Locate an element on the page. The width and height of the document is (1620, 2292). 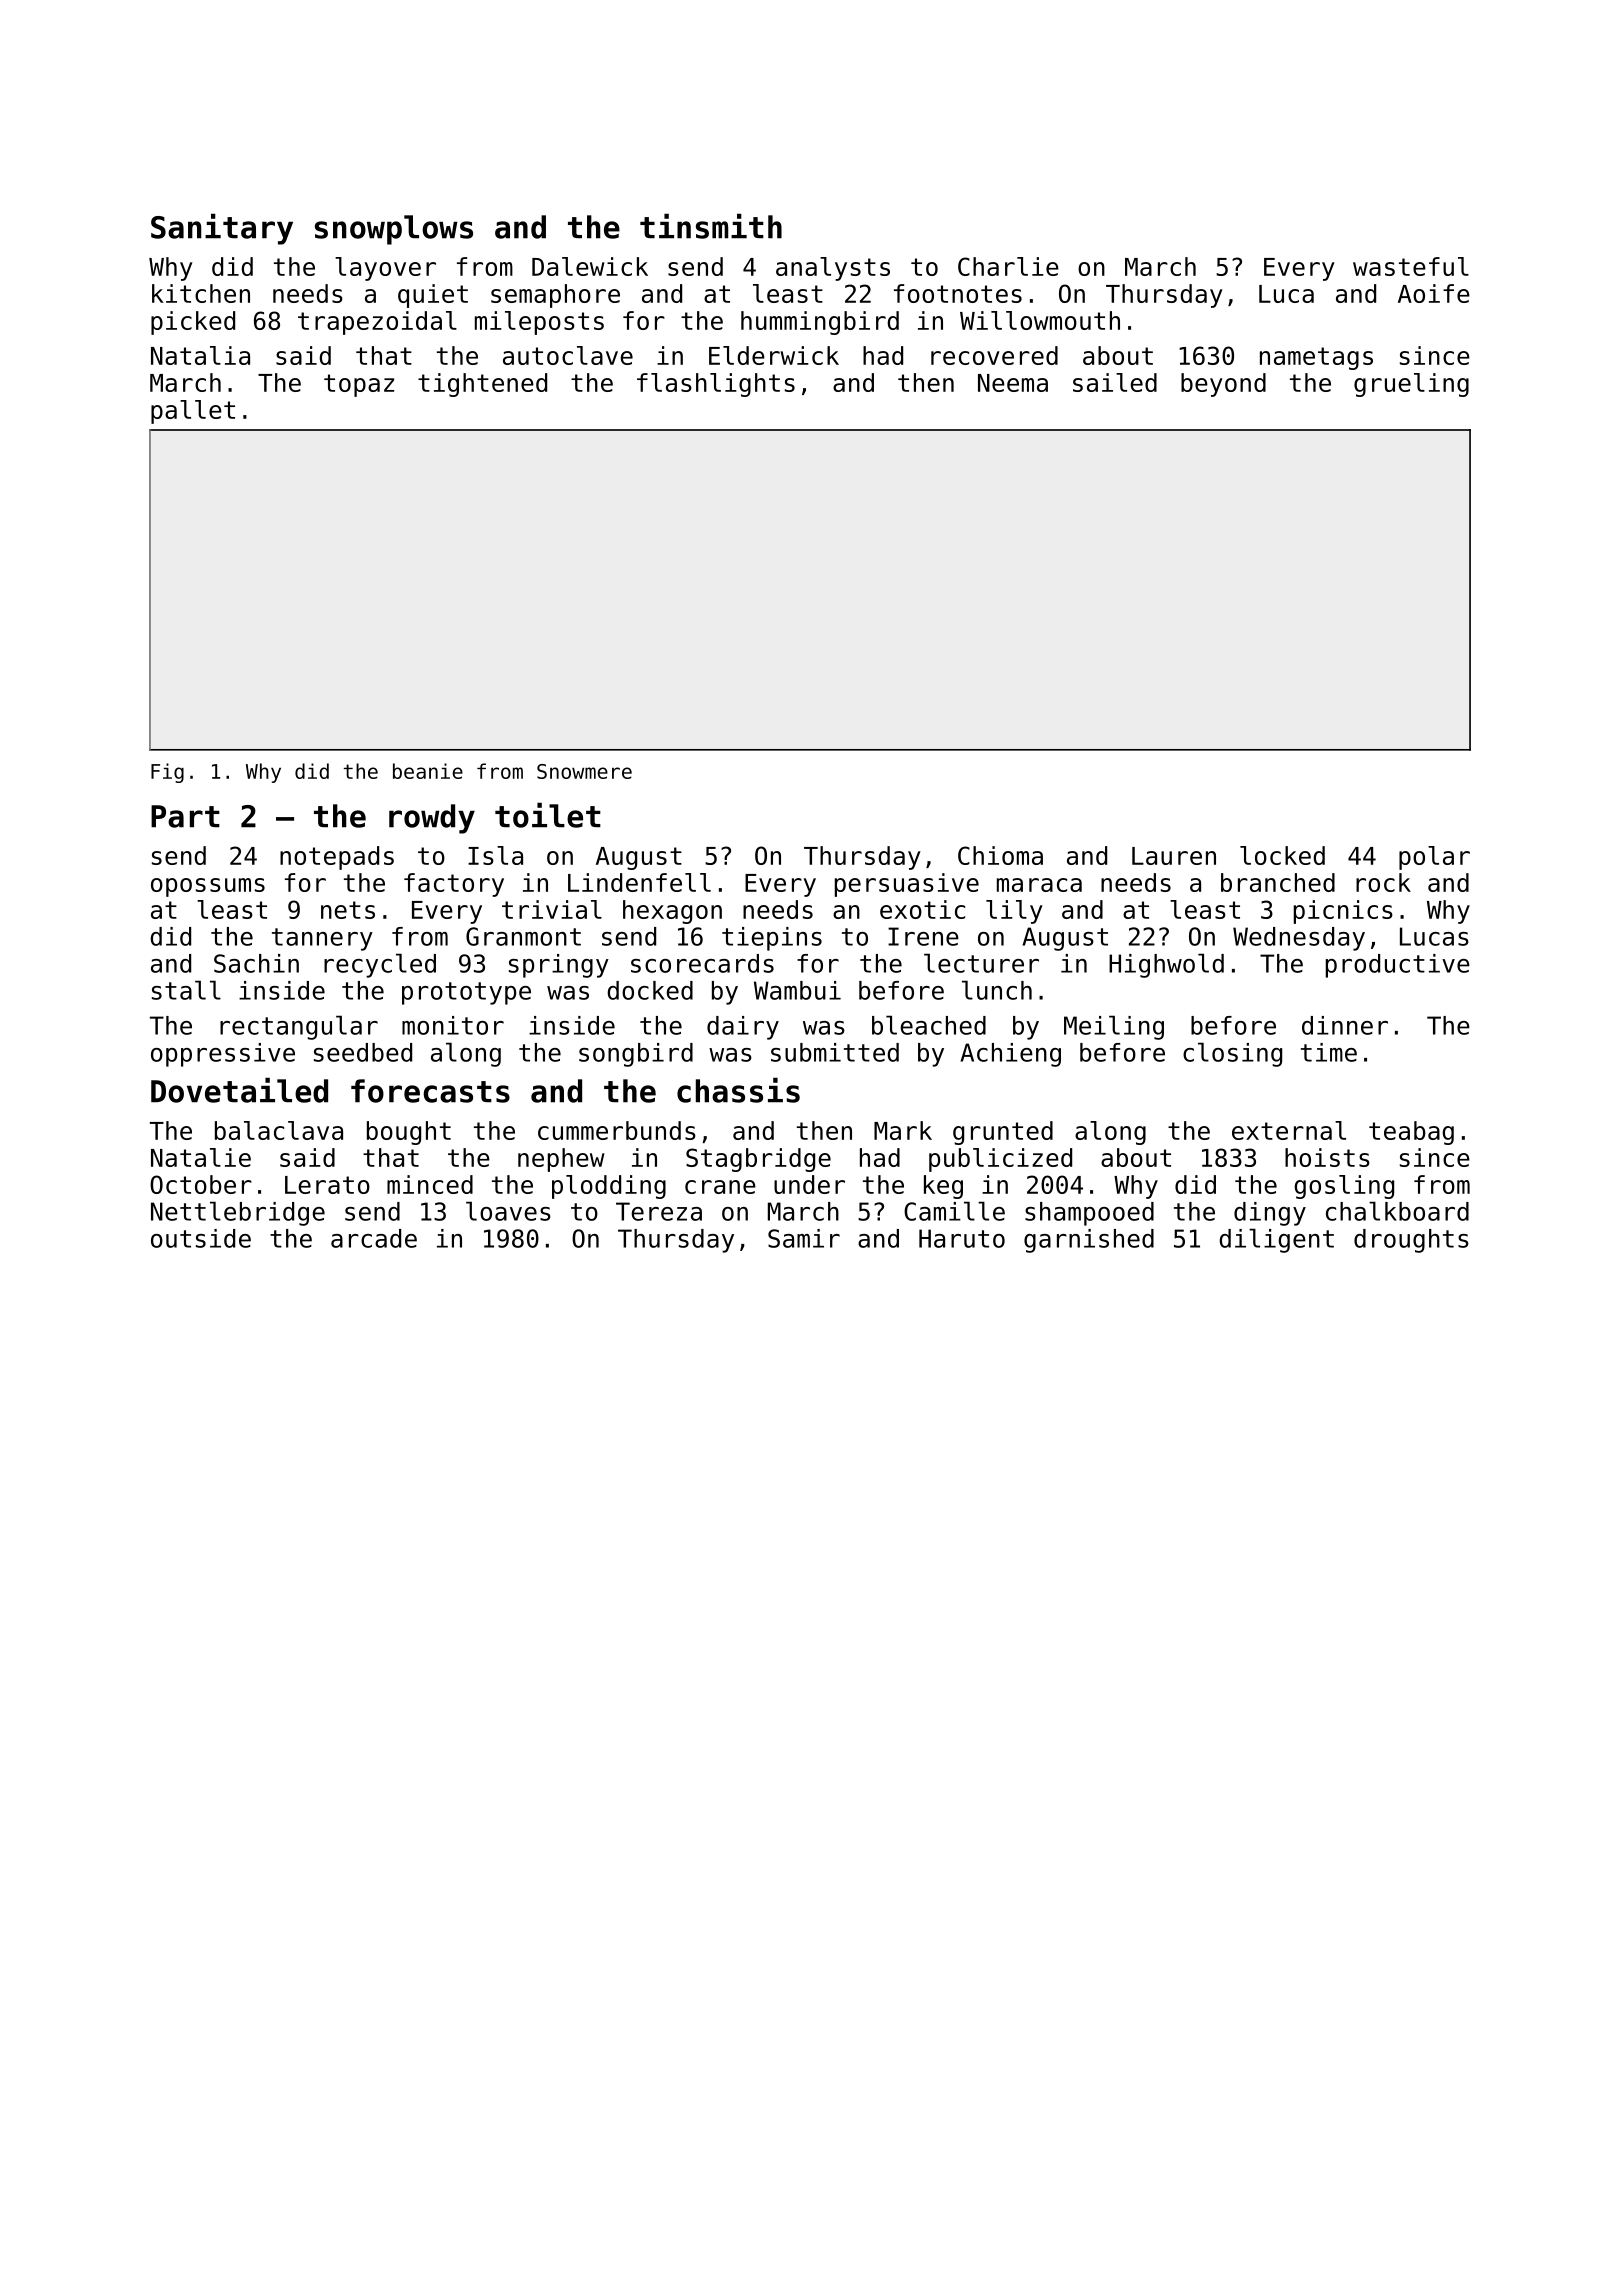
pallet is located at coordinates (193, 412).
